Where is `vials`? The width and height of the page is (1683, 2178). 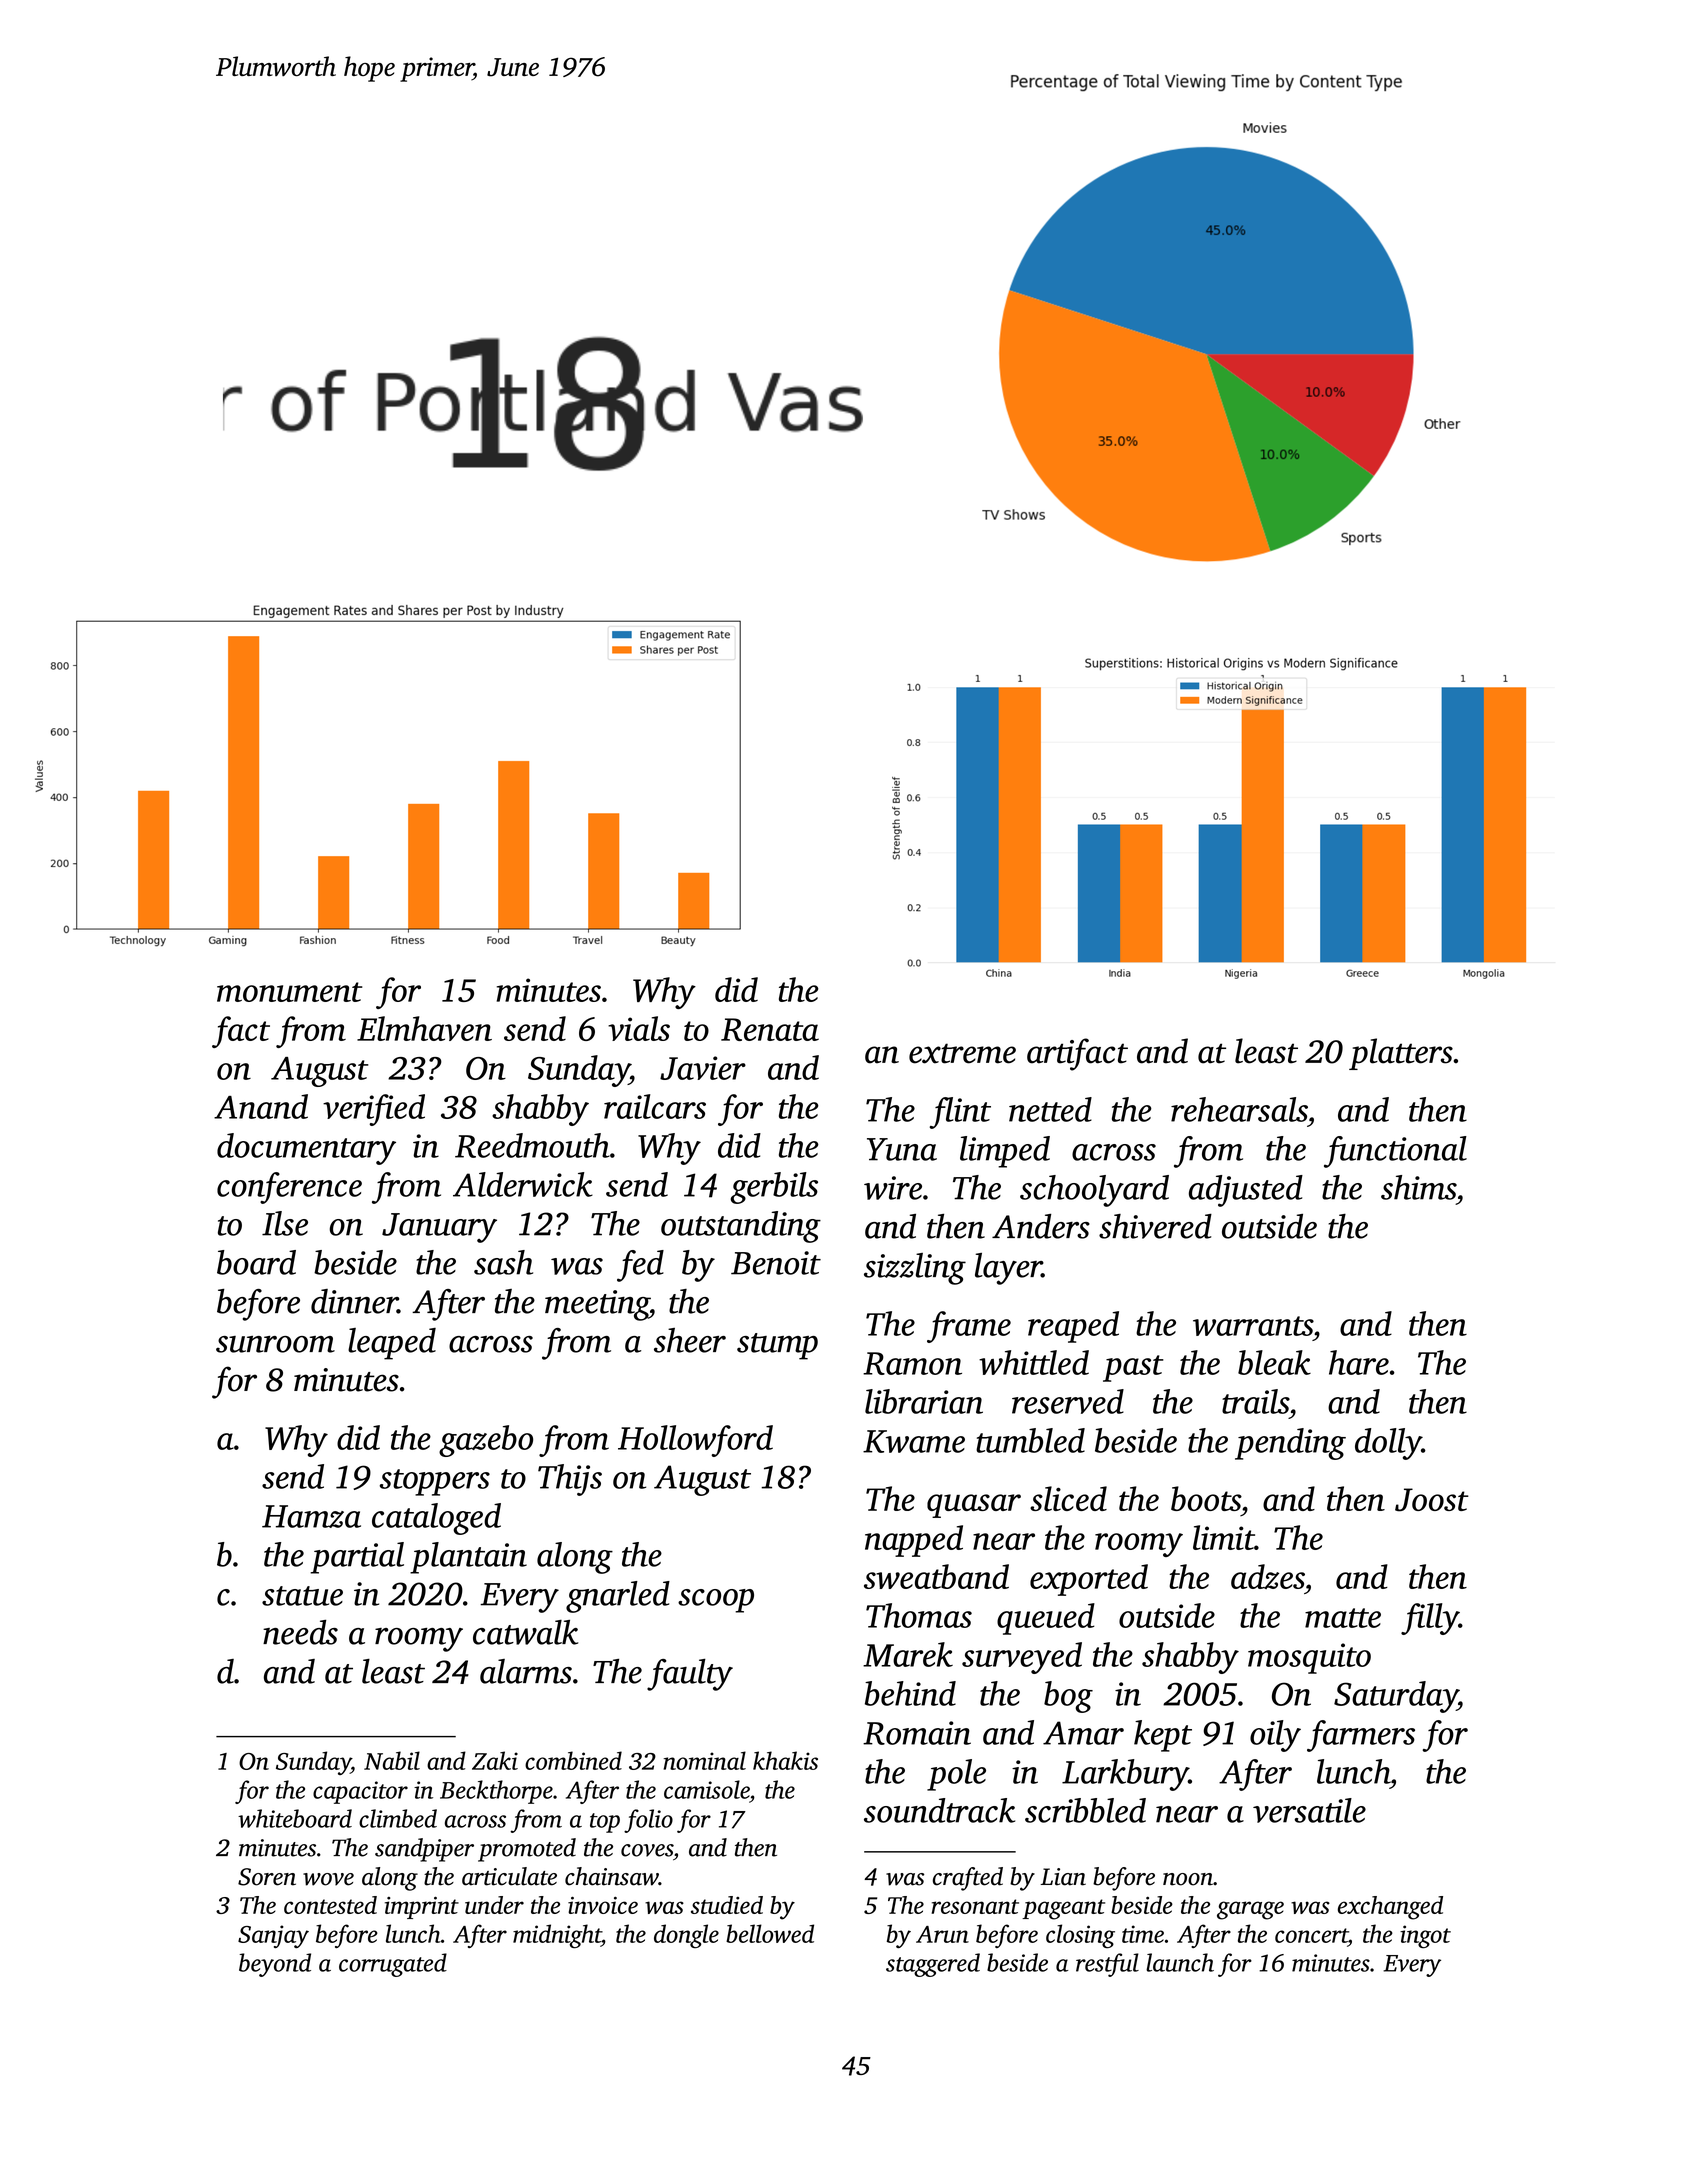 vials is located at coordinates (639, 1028).
